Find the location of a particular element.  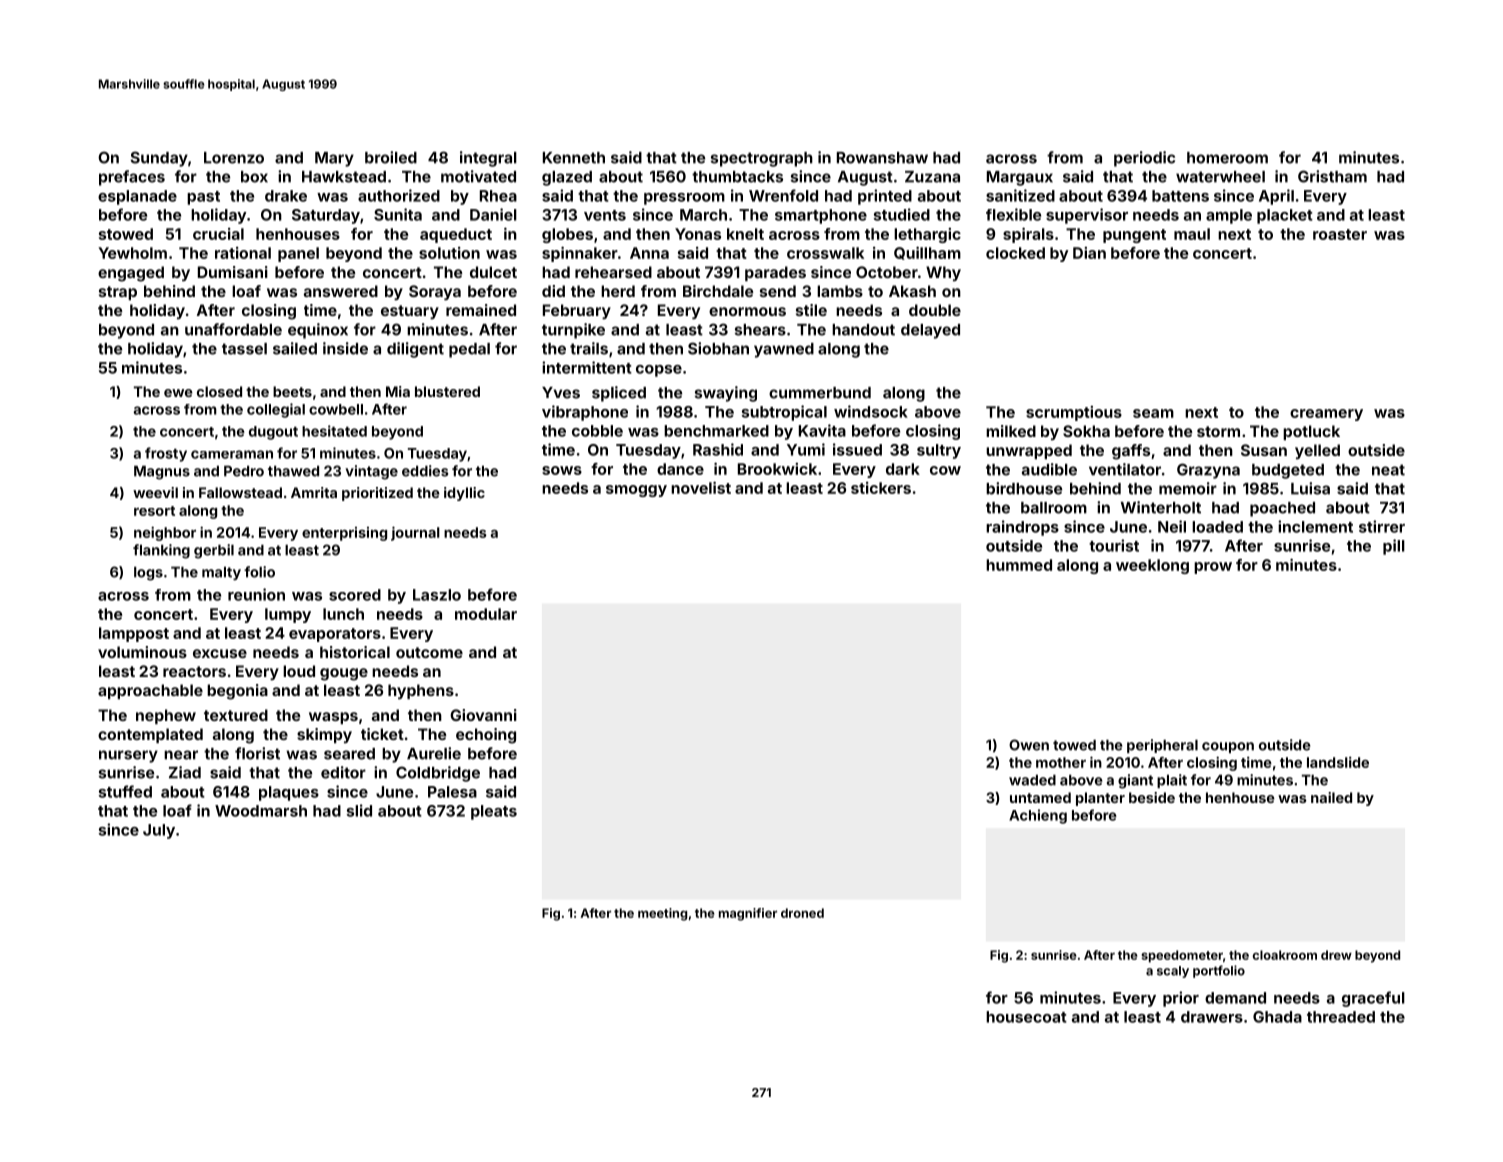

homeroom is located at coordinates (1227, 158).
